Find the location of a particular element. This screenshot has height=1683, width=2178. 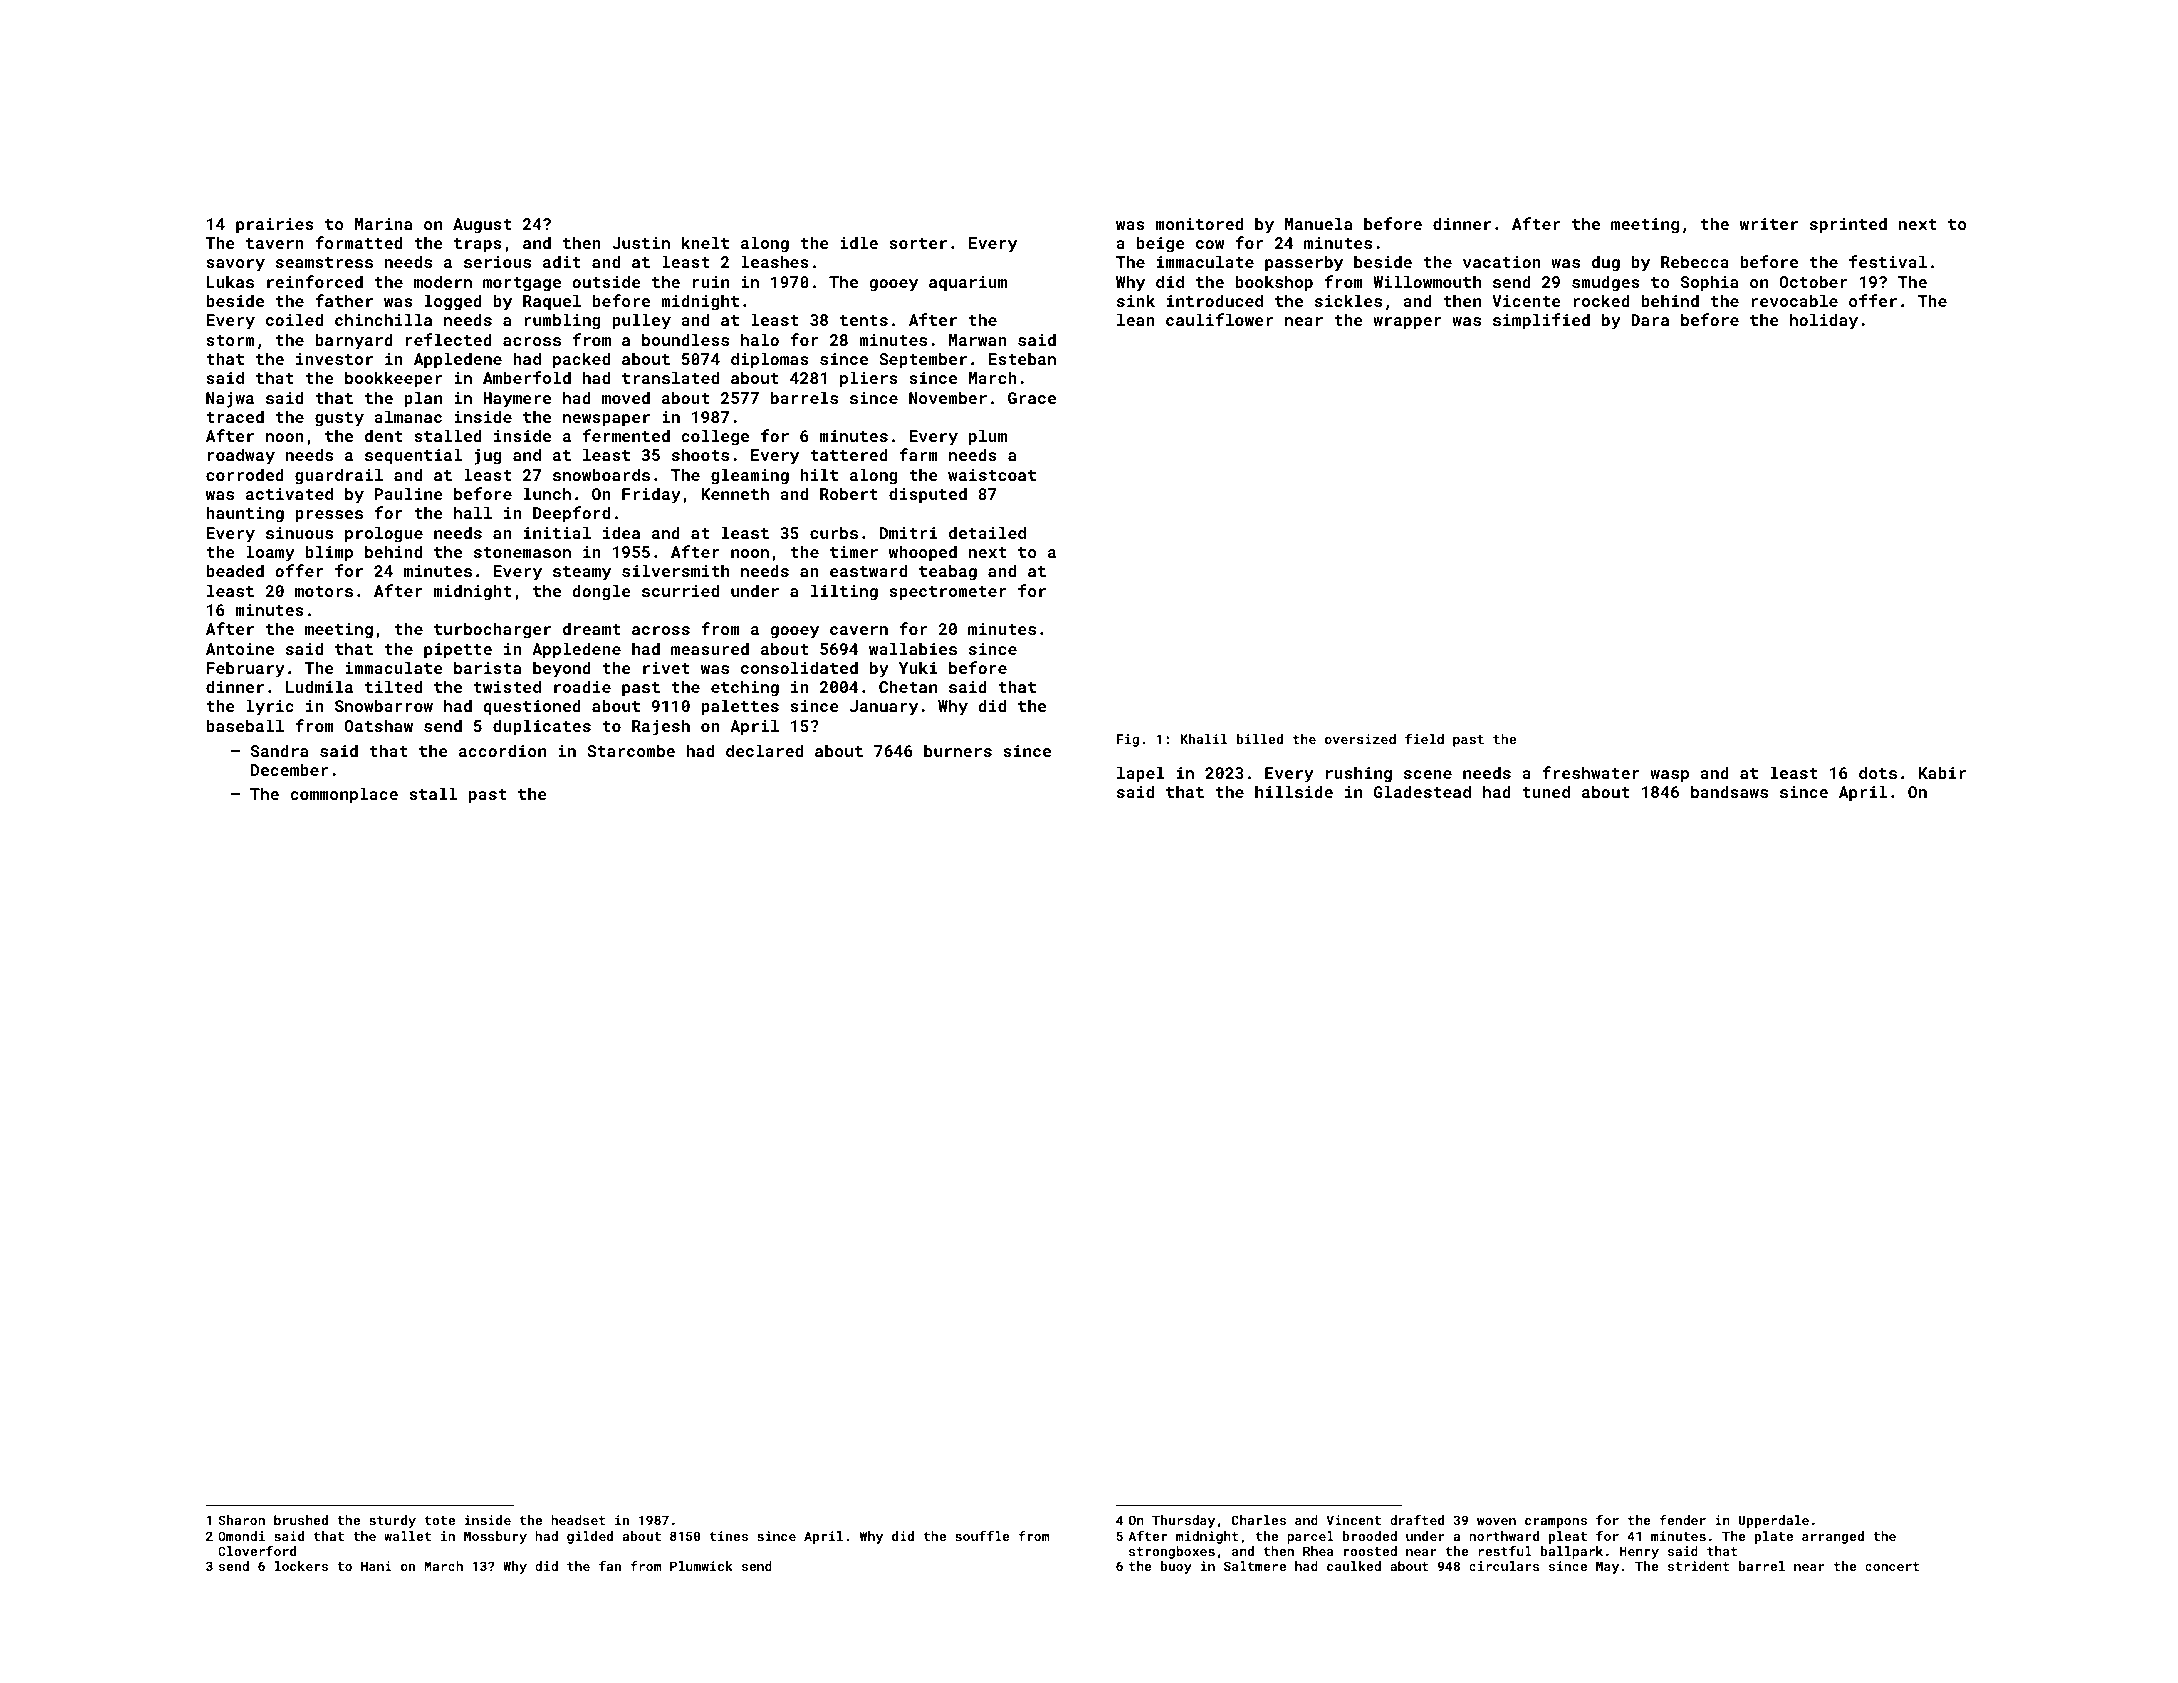

turbocharger is located at coordinates (492, 630).
